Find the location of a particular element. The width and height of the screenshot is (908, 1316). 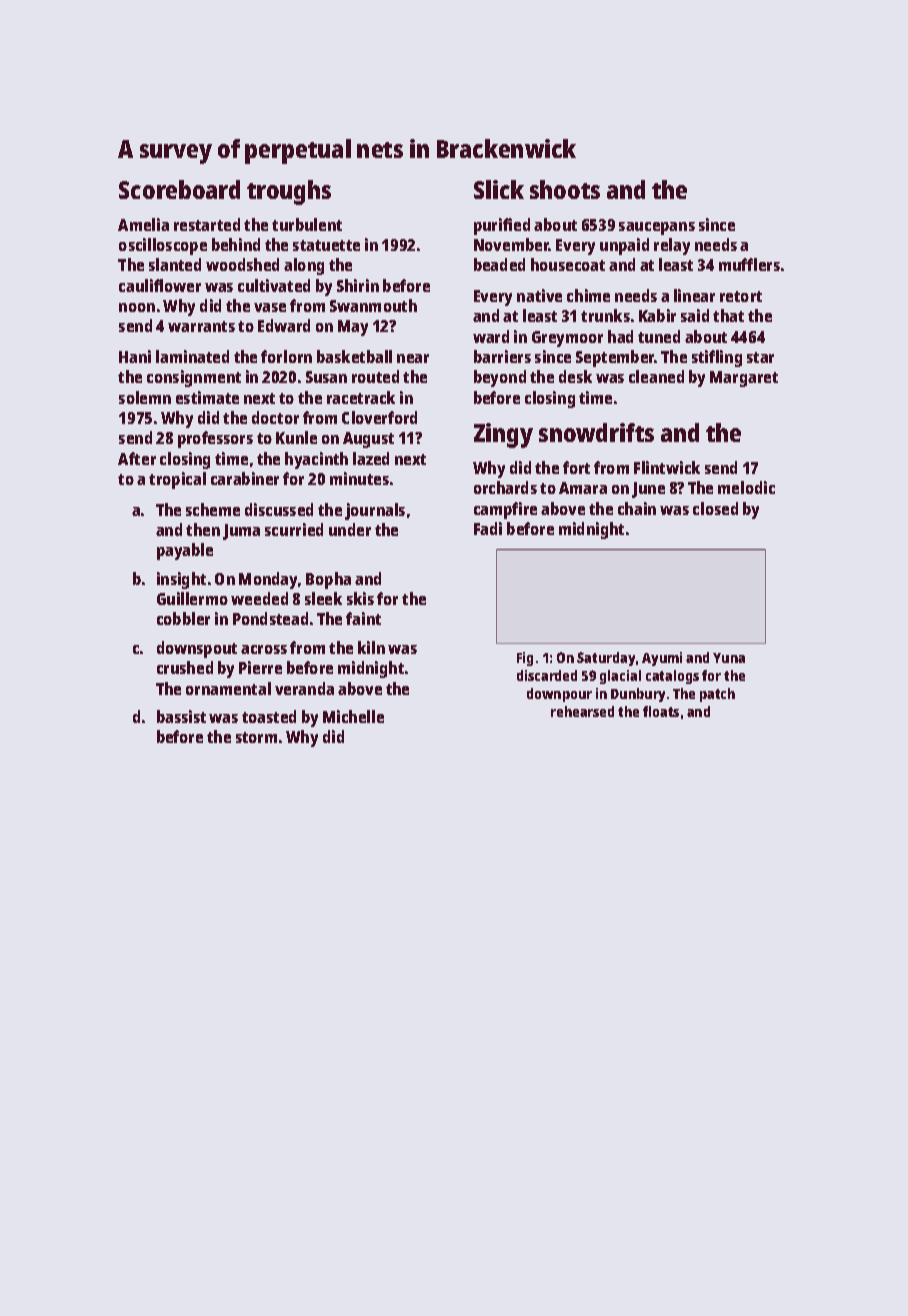

Fadi is located at coordinates (488, 528).
